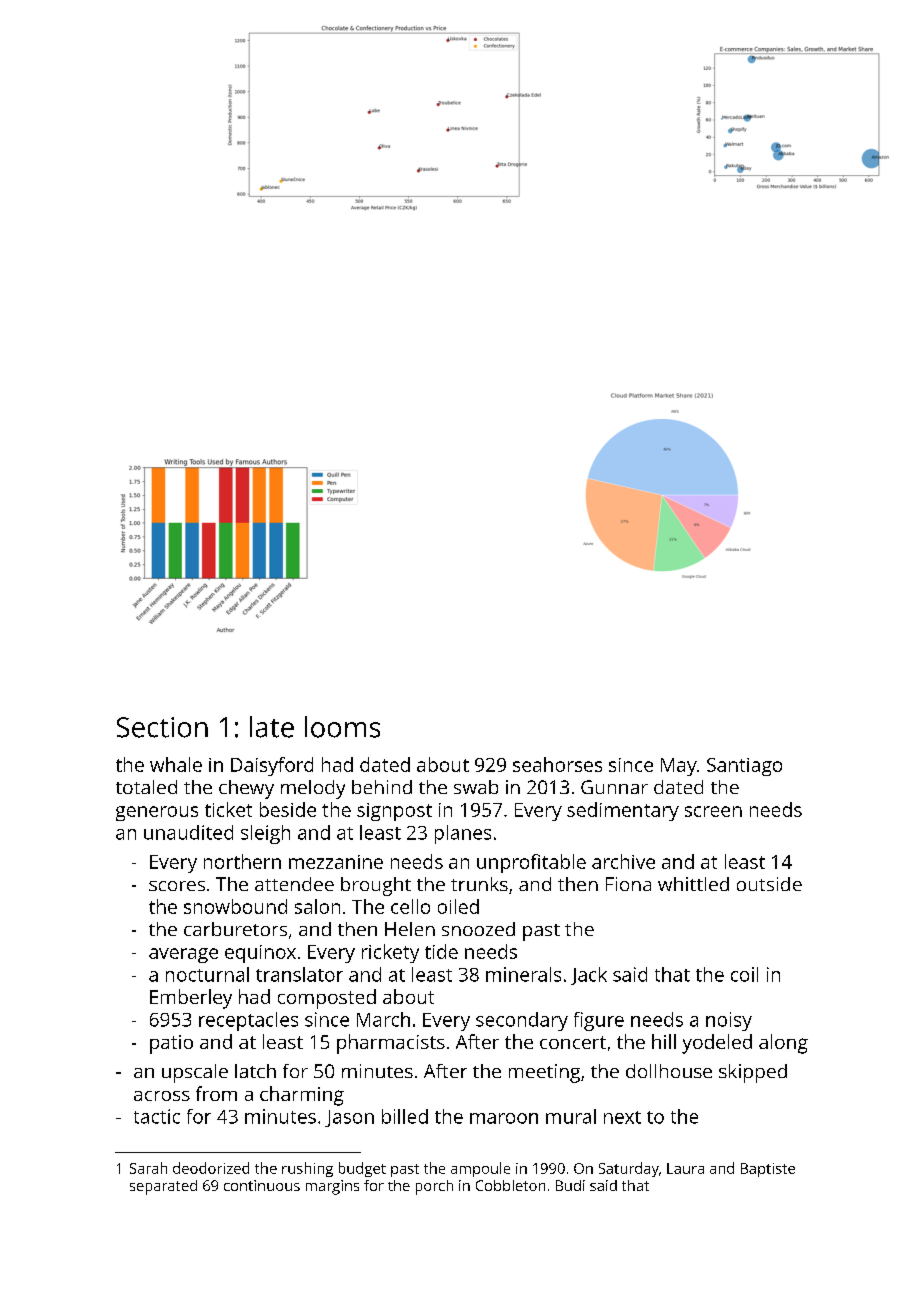  Describe the element at coordinates (744, 974) in the screenshot. I see `coil` at that location.
